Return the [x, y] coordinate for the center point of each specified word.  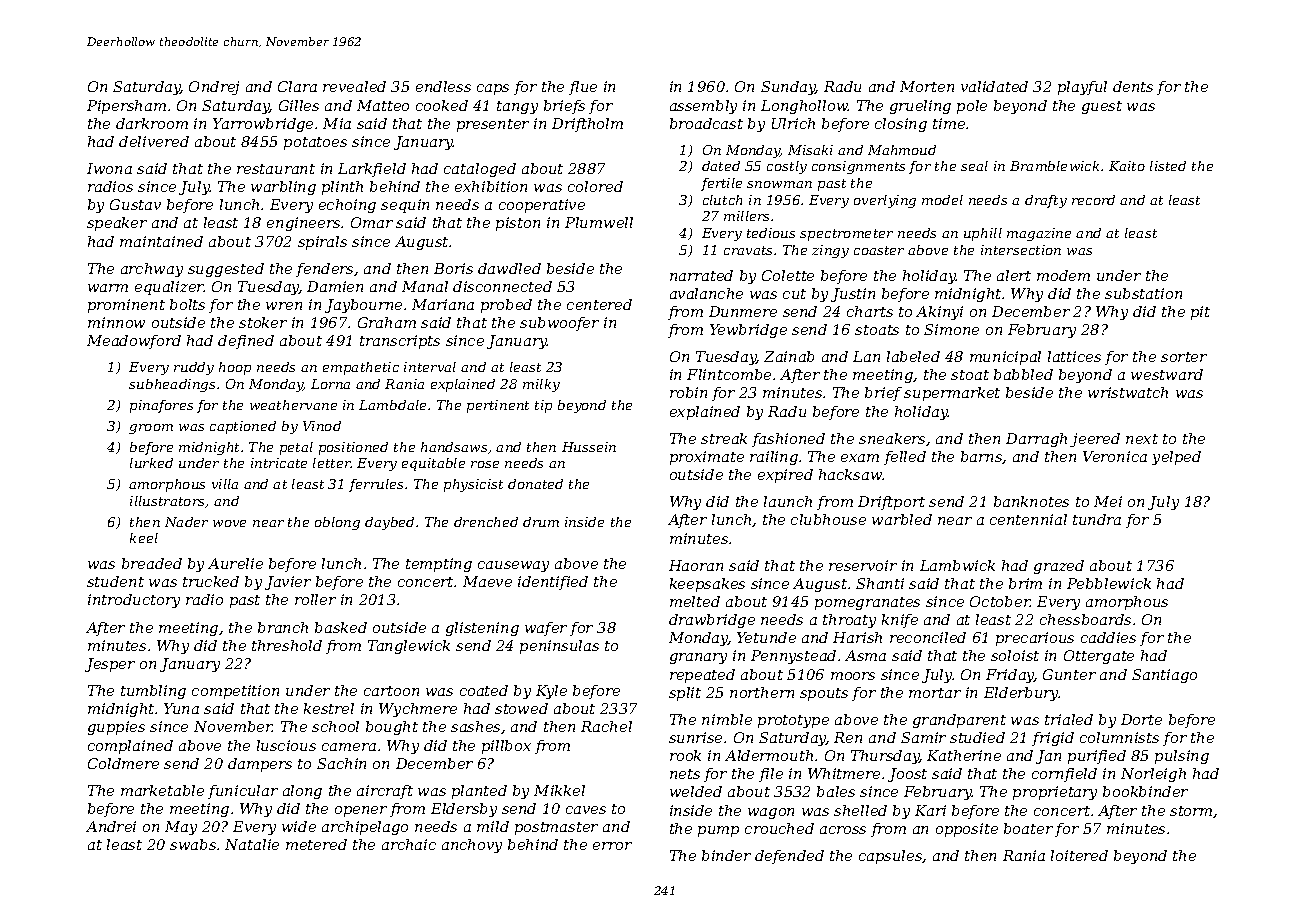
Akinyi [939, 313]
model [942, 200]
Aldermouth [769, 755]
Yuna [181, 708]
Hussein [589, 447]
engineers [303, 224]
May [181, 828]
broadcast [706, 123]
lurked [151, 463]
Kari [930, 810]
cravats [748, 250]
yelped [1176, 458]
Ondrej [214, 88]
